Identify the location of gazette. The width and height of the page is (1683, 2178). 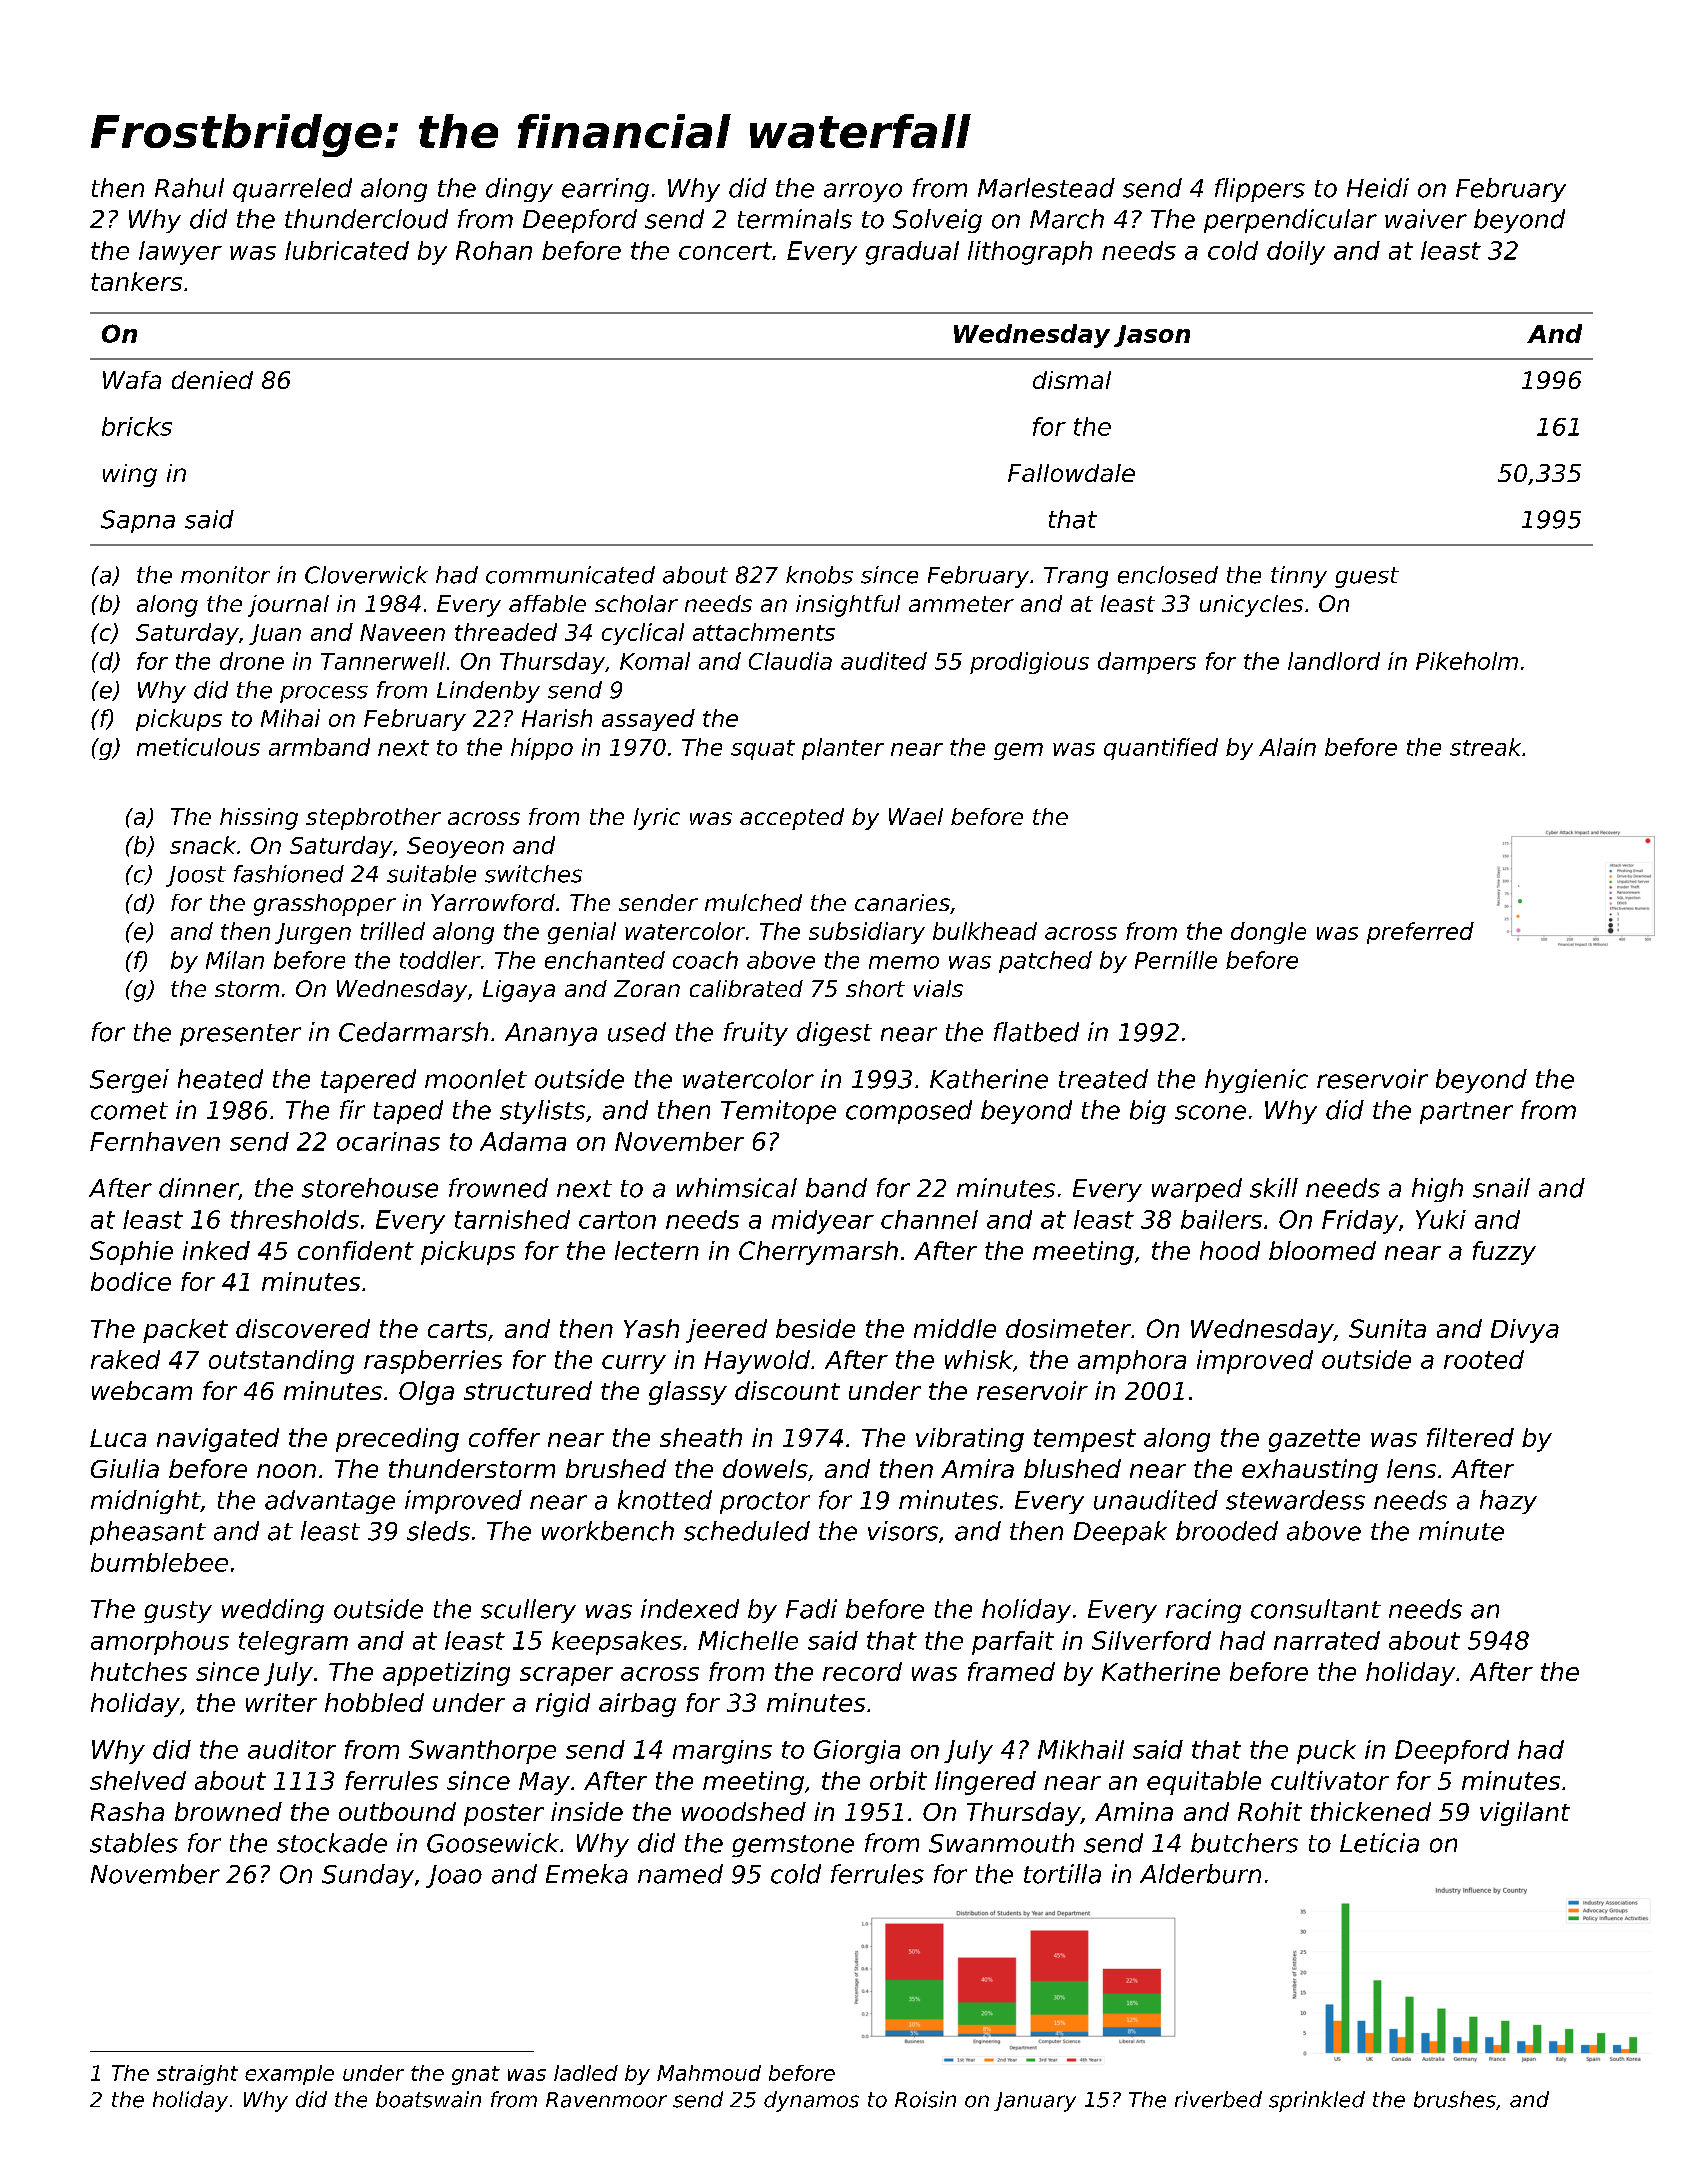
(1314, 1440).
